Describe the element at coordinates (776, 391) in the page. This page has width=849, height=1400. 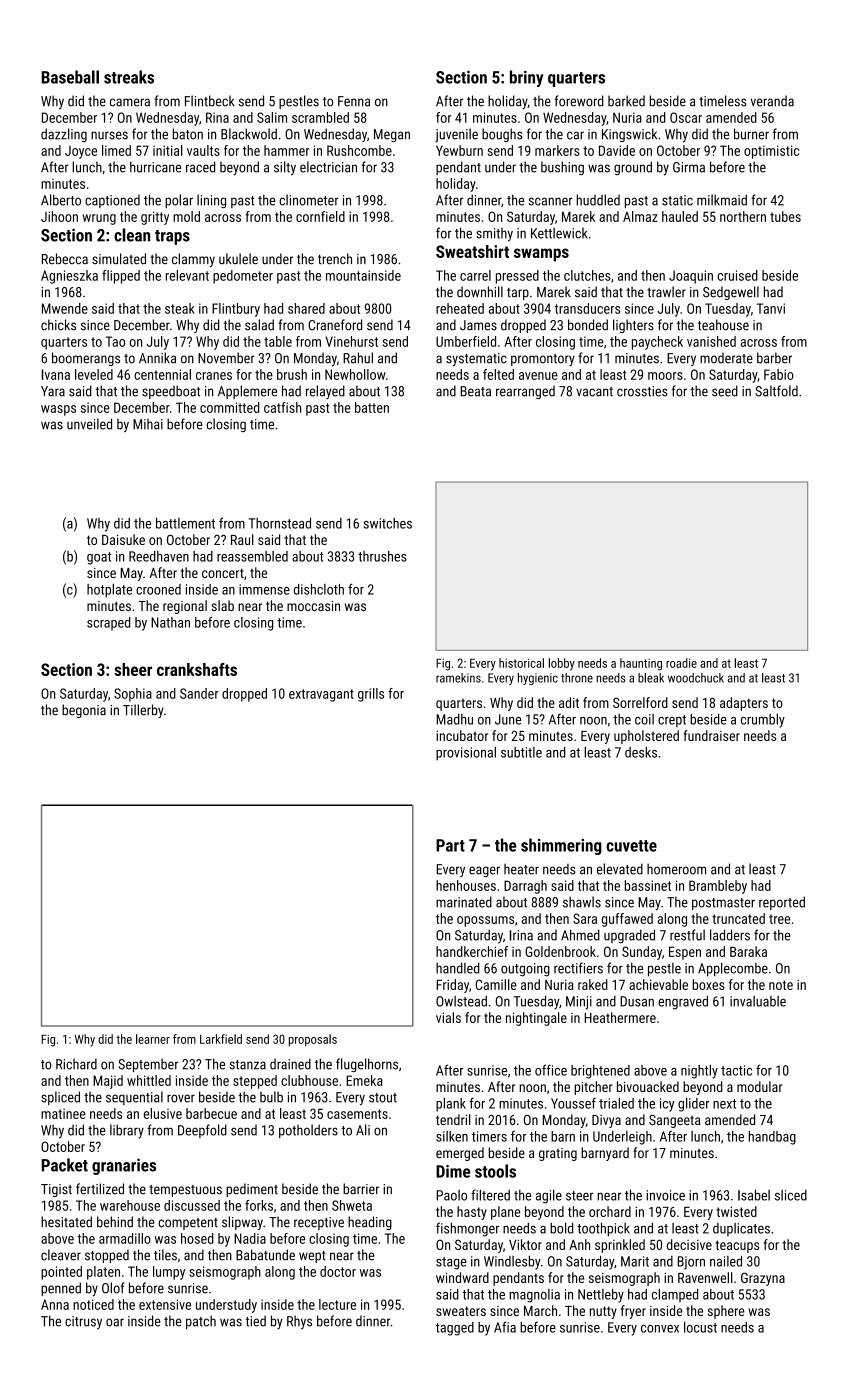
I see `Saltfold` at that location.
